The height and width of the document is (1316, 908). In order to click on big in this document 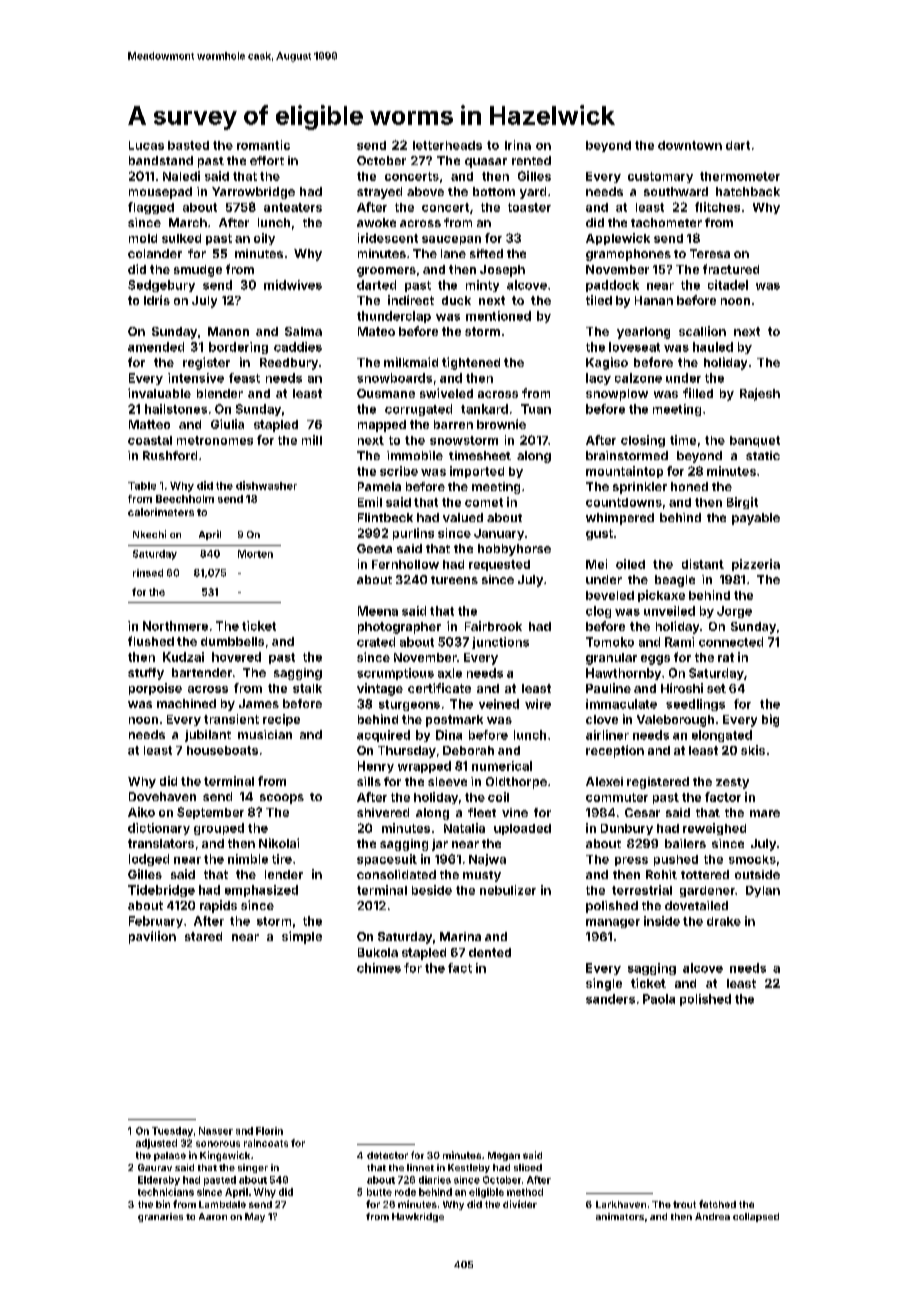, I will do `click(770, 720)`.
